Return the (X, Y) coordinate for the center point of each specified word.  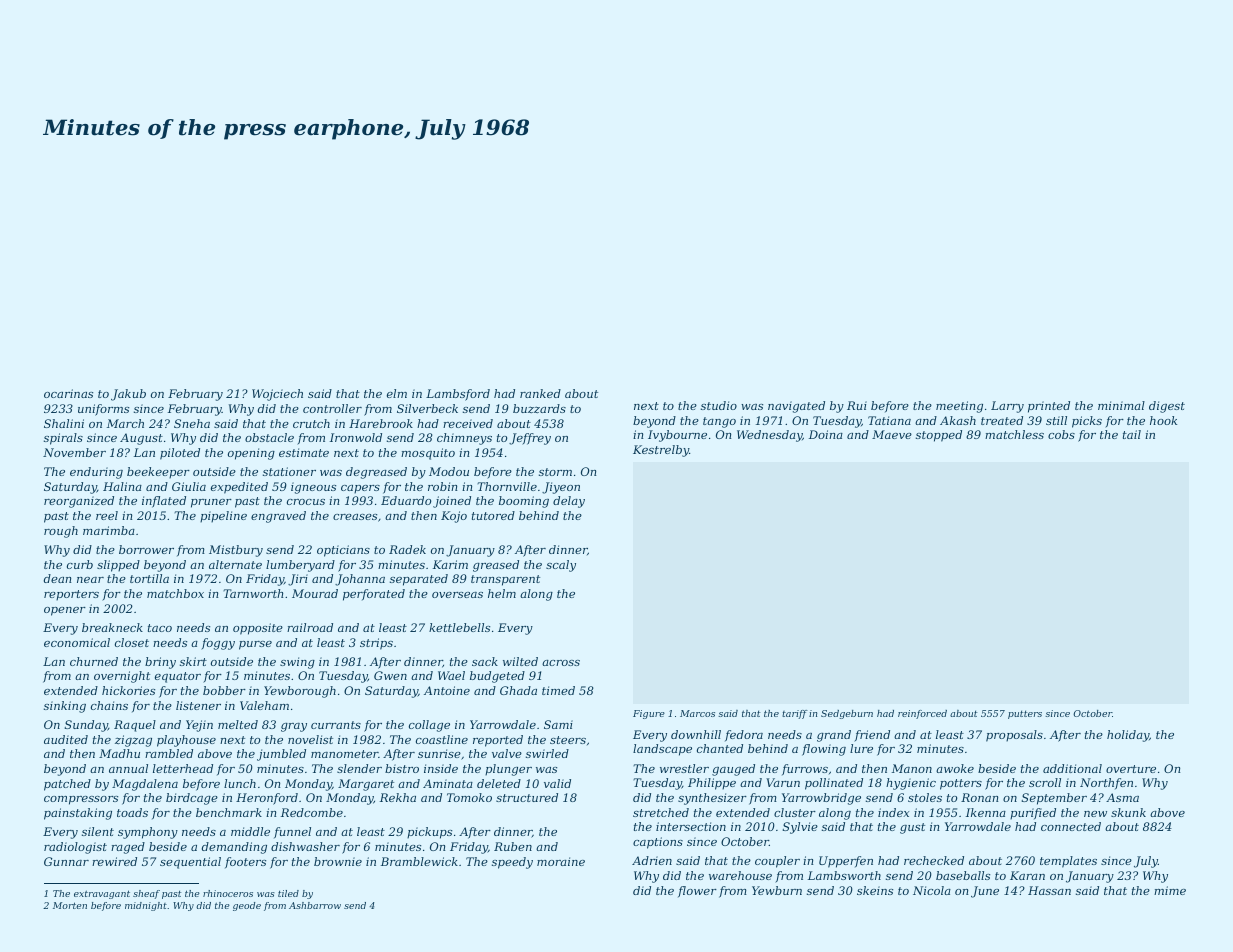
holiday (1128, 736)
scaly (561, 566)
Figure (649, 714)
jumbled (281, 755)
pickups (429, 833)
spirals (63, 439)
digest (1167, 407)
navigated (796, 407)
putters (1025, 714)
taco (160, 628)
